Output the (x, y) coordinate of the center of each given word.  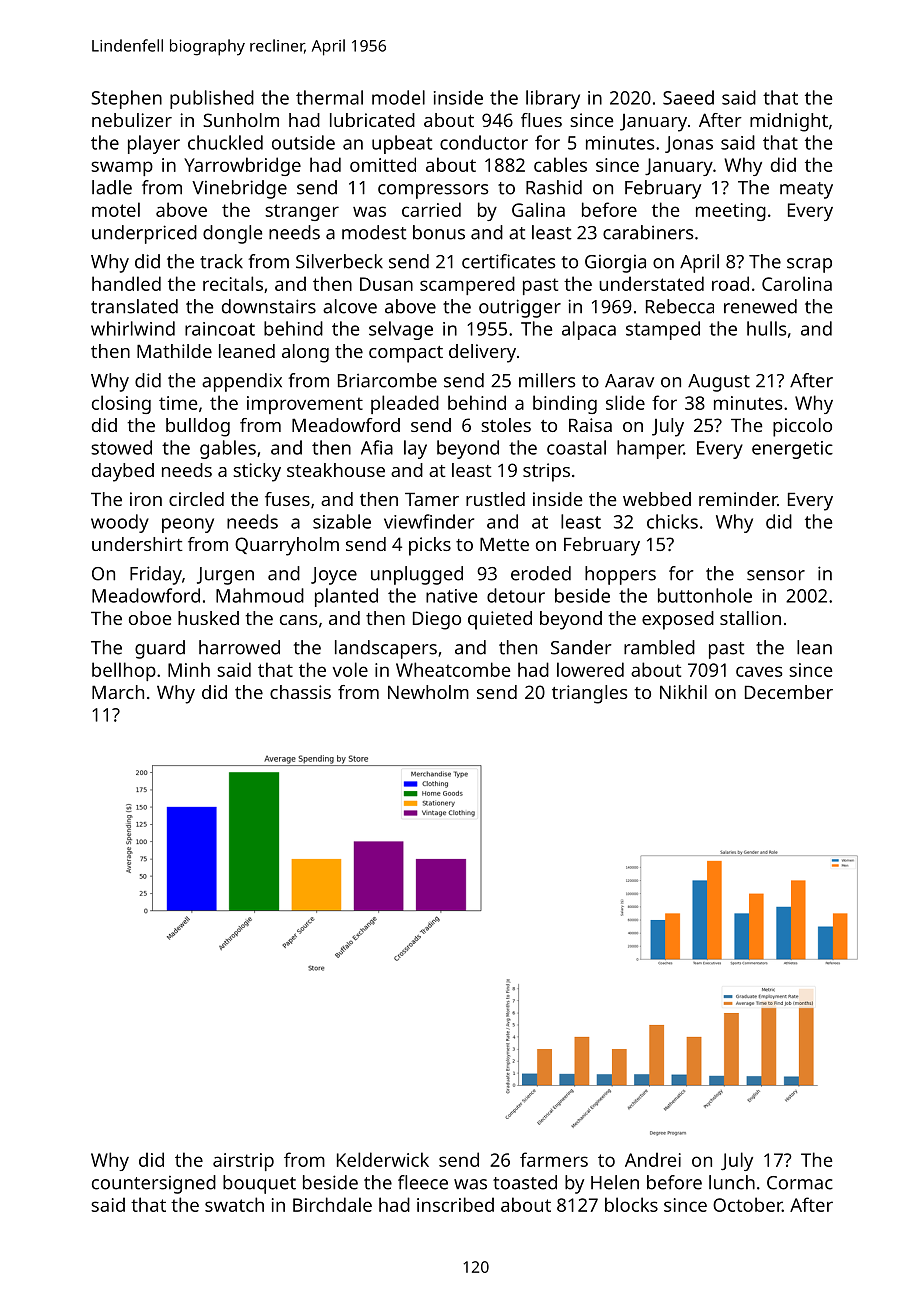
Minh (189, 669)
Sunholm (241, 120)
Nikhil (683, 692)
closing (121, 404)
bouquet (259, 1184)
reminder (738, 499)
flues (541, 120)
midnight (789, 122)
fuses (287, 499)
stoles (506, 425)
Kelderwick (383, 1159)
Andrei (653, 1159)
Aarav (629, 381)
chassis (300, 692)
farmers (554, 1159)
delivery (482, 353)
